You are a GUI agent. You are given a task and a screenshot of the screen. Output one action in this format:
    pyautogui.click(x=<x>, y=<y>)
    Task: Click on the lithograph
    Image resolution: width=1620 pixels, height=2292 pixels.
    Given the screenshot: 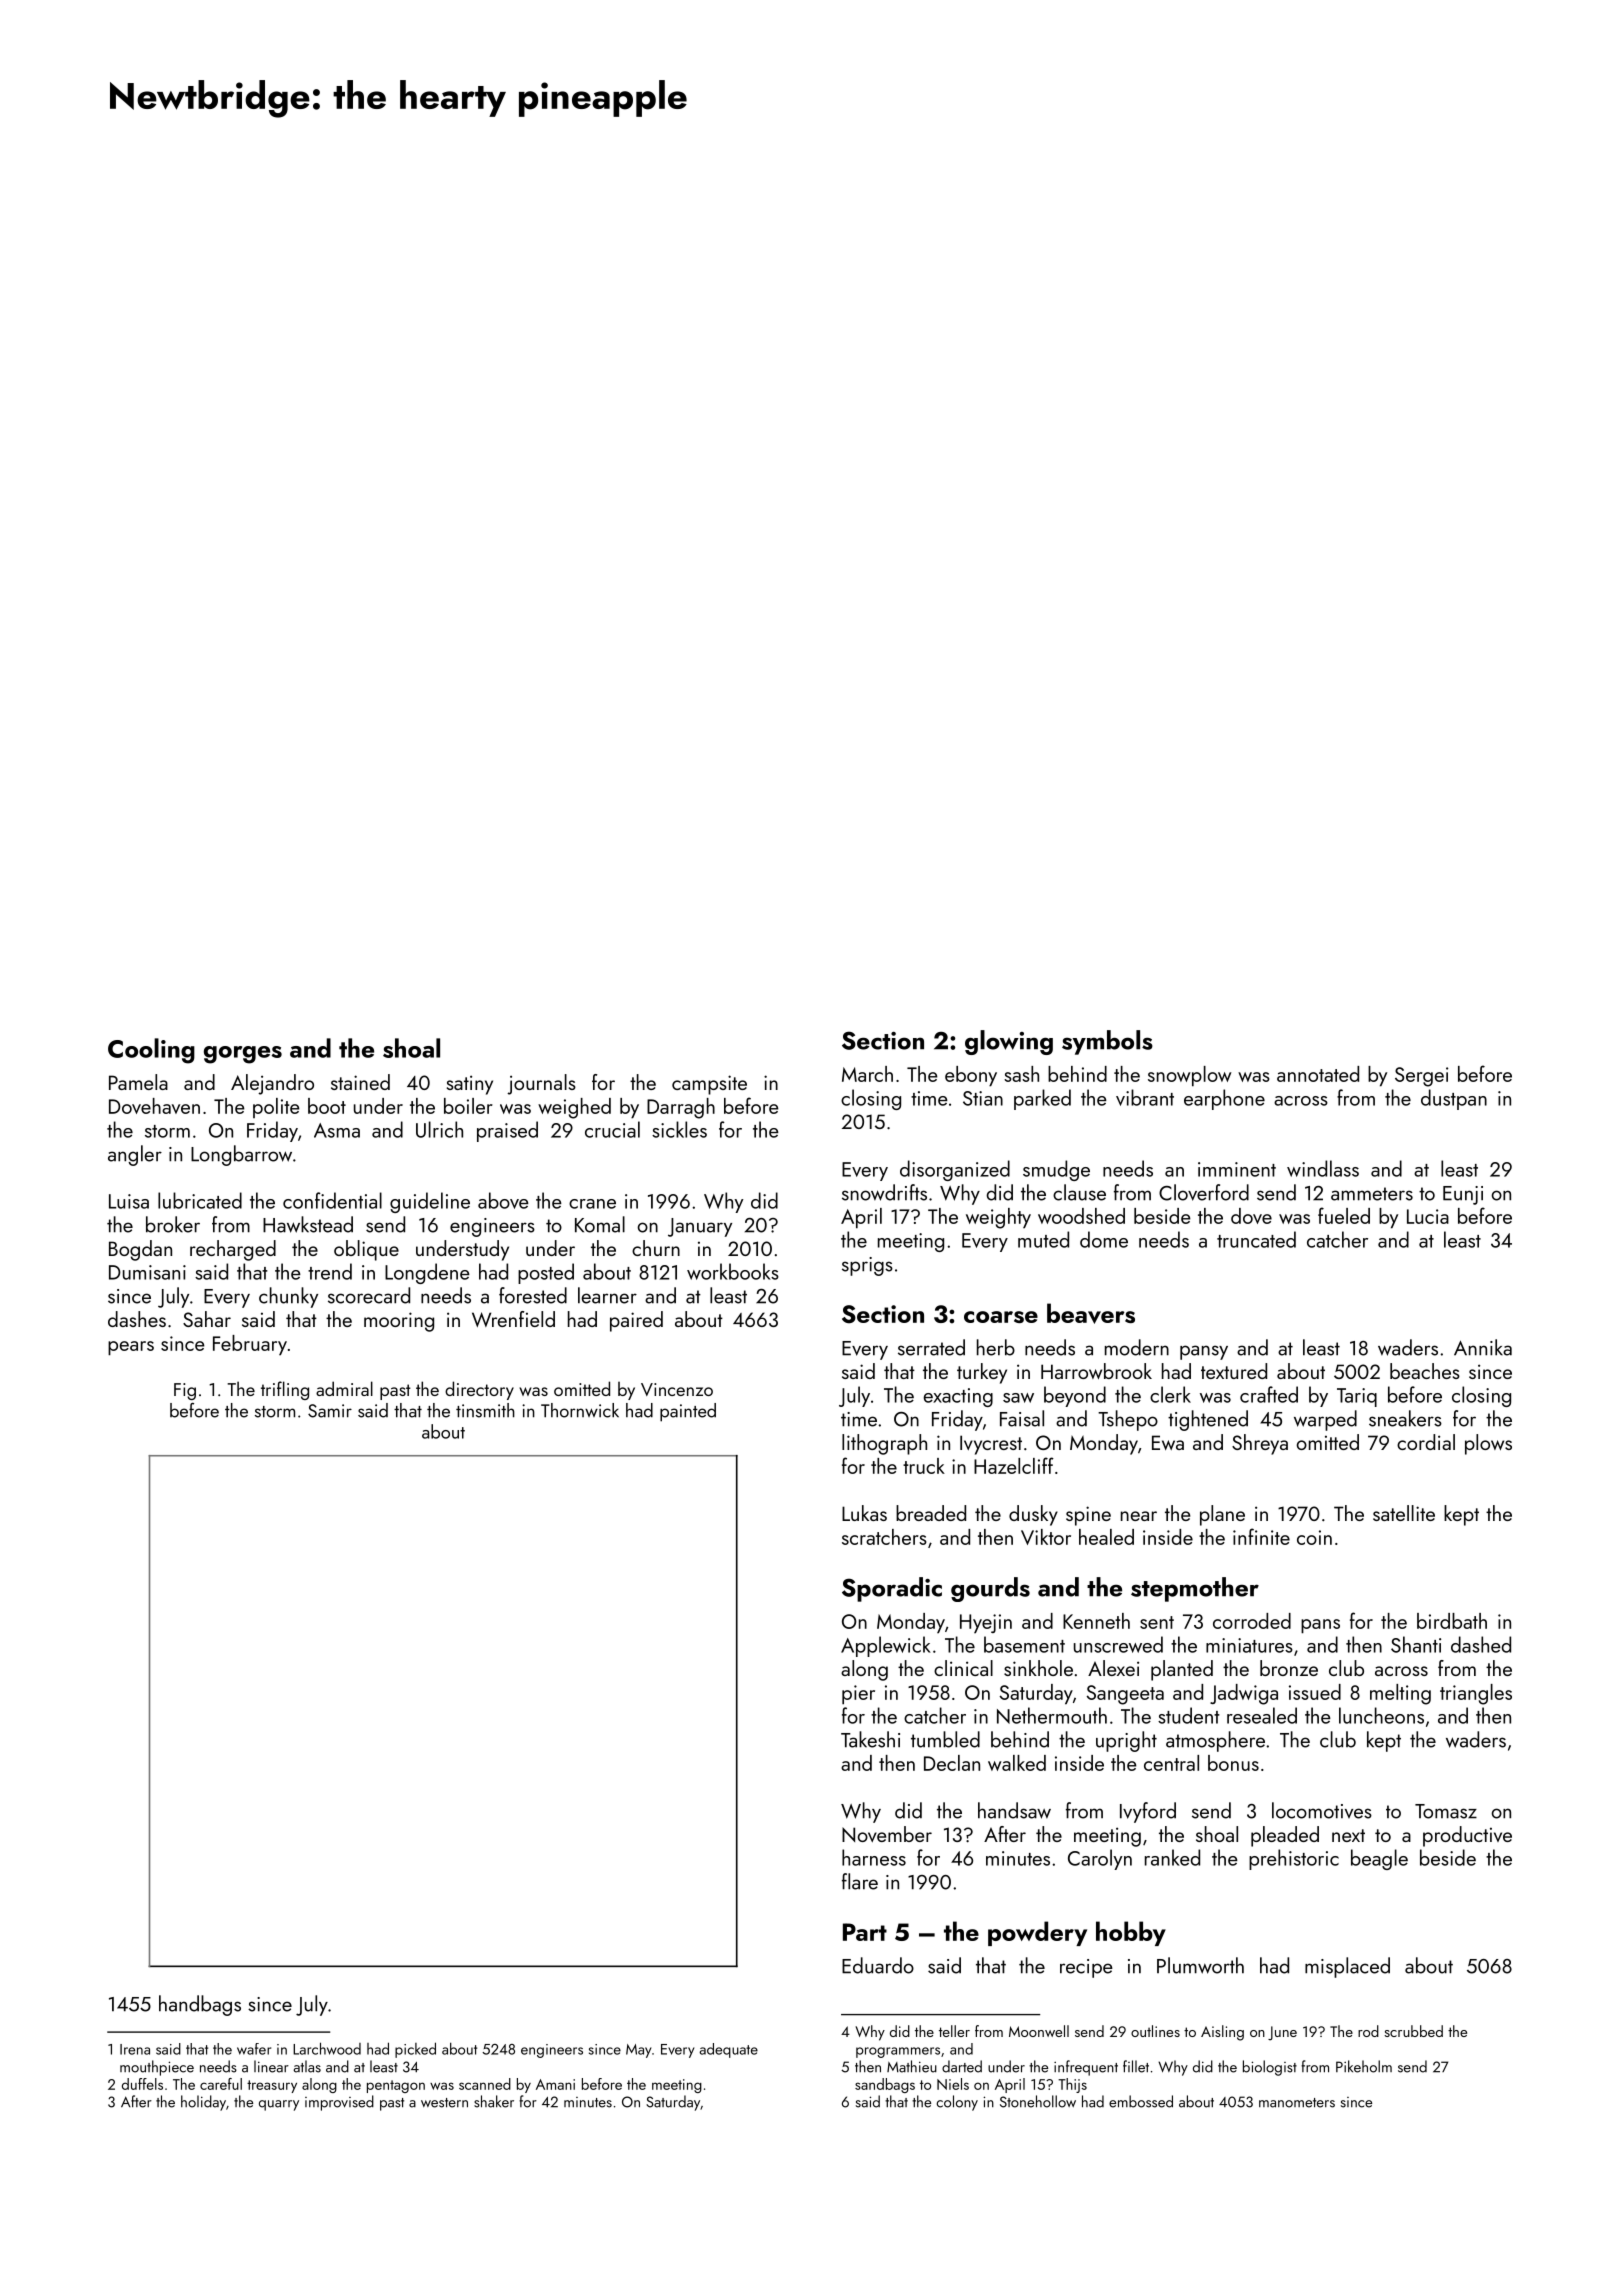 What is the action you would take?
    pyautogui.click(x=884, y=1444)
